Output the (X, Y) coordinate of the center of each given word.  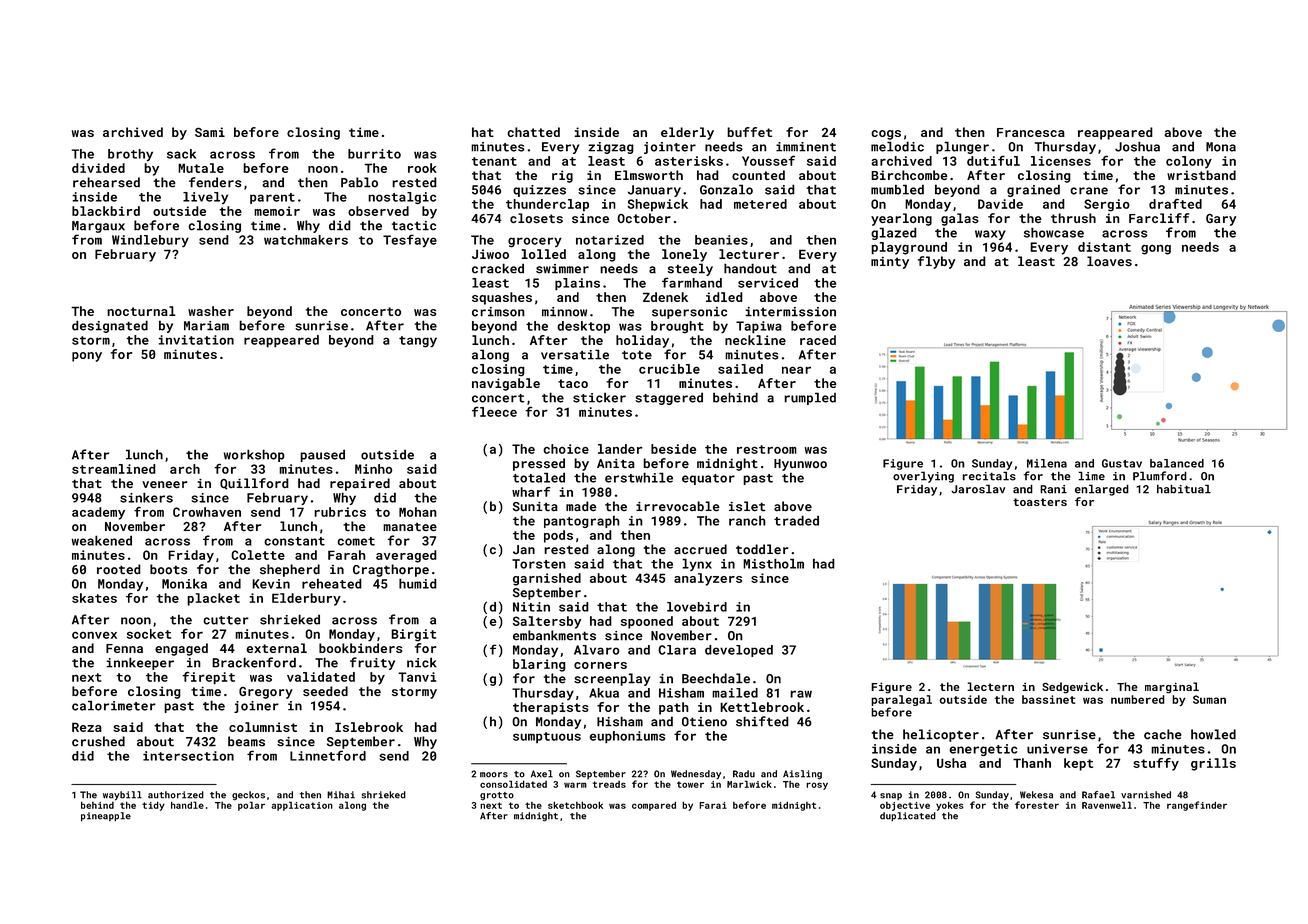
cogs (886, 135)
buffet (749, 132)
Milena (1047, 463)
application (302, 806)
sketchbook (575, 805)
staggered (669, 398)
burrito (374, 154)
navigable (506, 384)
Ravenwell (1107, 805)
